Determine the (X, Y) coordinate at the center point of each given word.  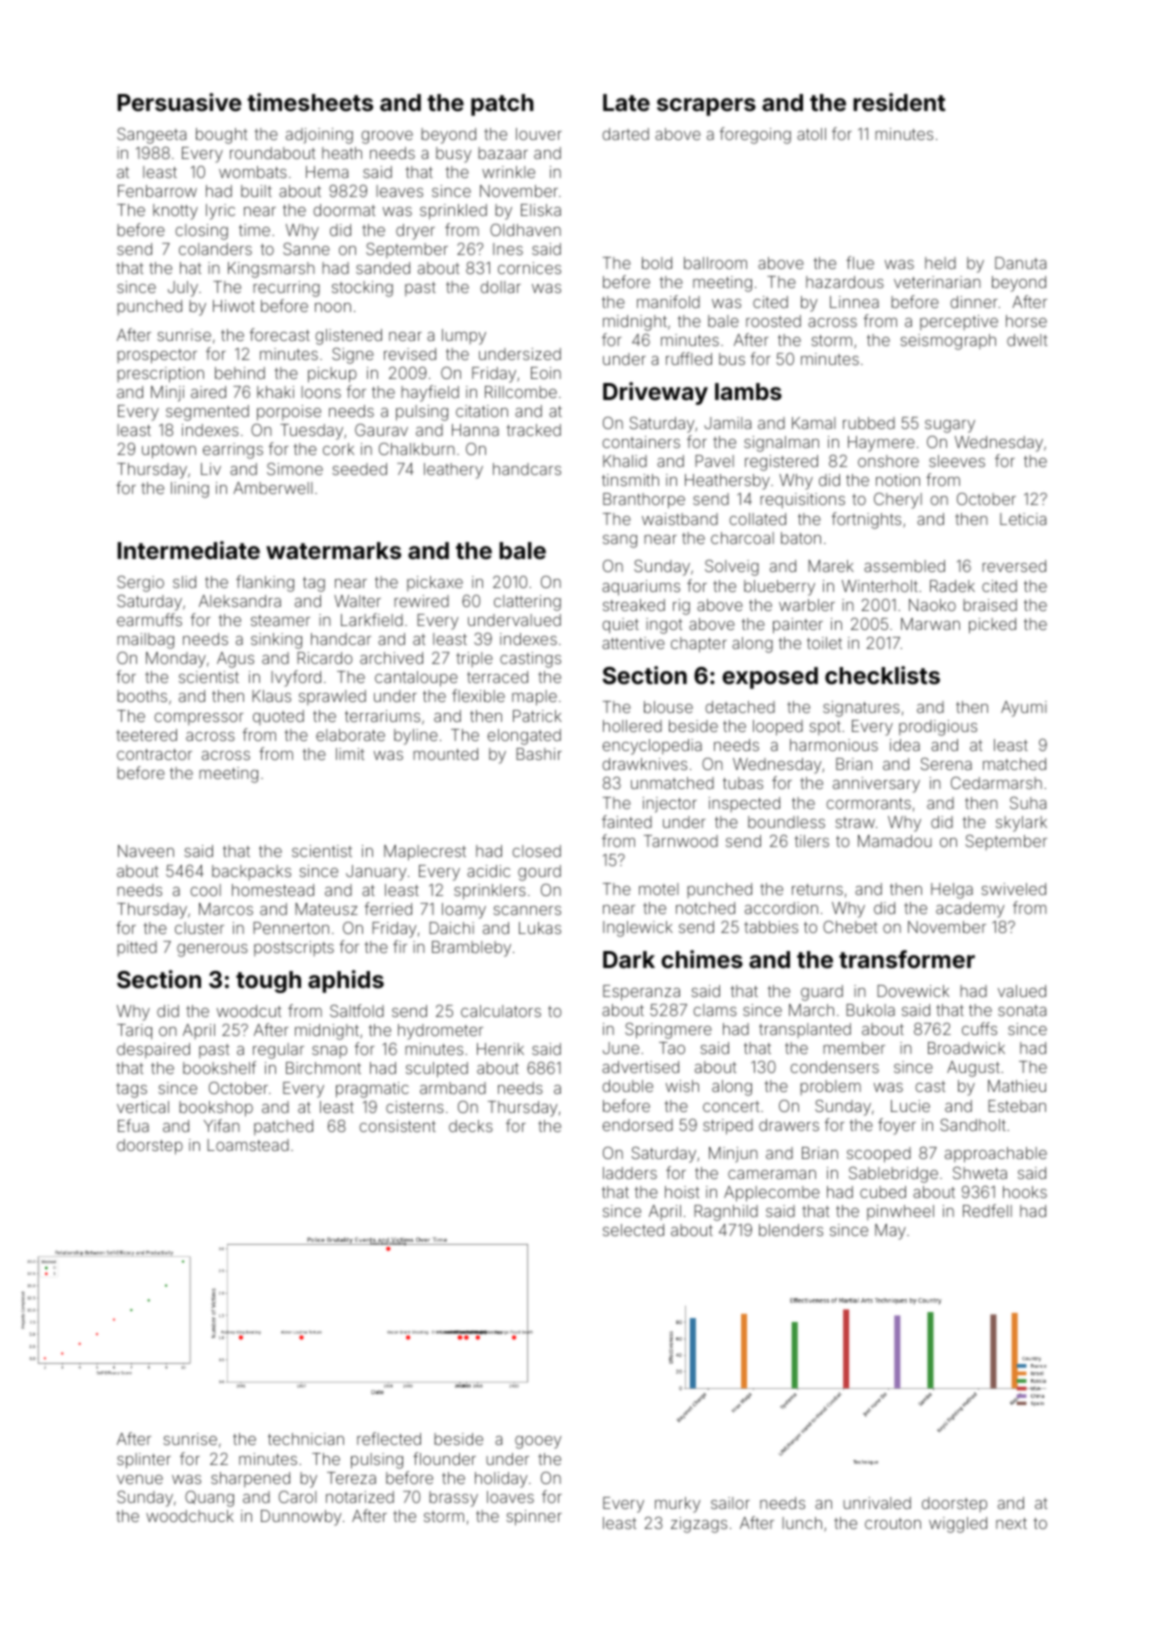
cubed (883, 1192)
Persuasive (179, 102)
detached (740, 707)
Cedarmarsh (996, 783)
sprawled (332, 697)
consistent (397, 1126)
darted (625, 134)
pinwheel (900, 1212)
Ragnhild (726, 1213)
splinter (144, 1461)
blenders (791, 1230)
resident (899, 102)
